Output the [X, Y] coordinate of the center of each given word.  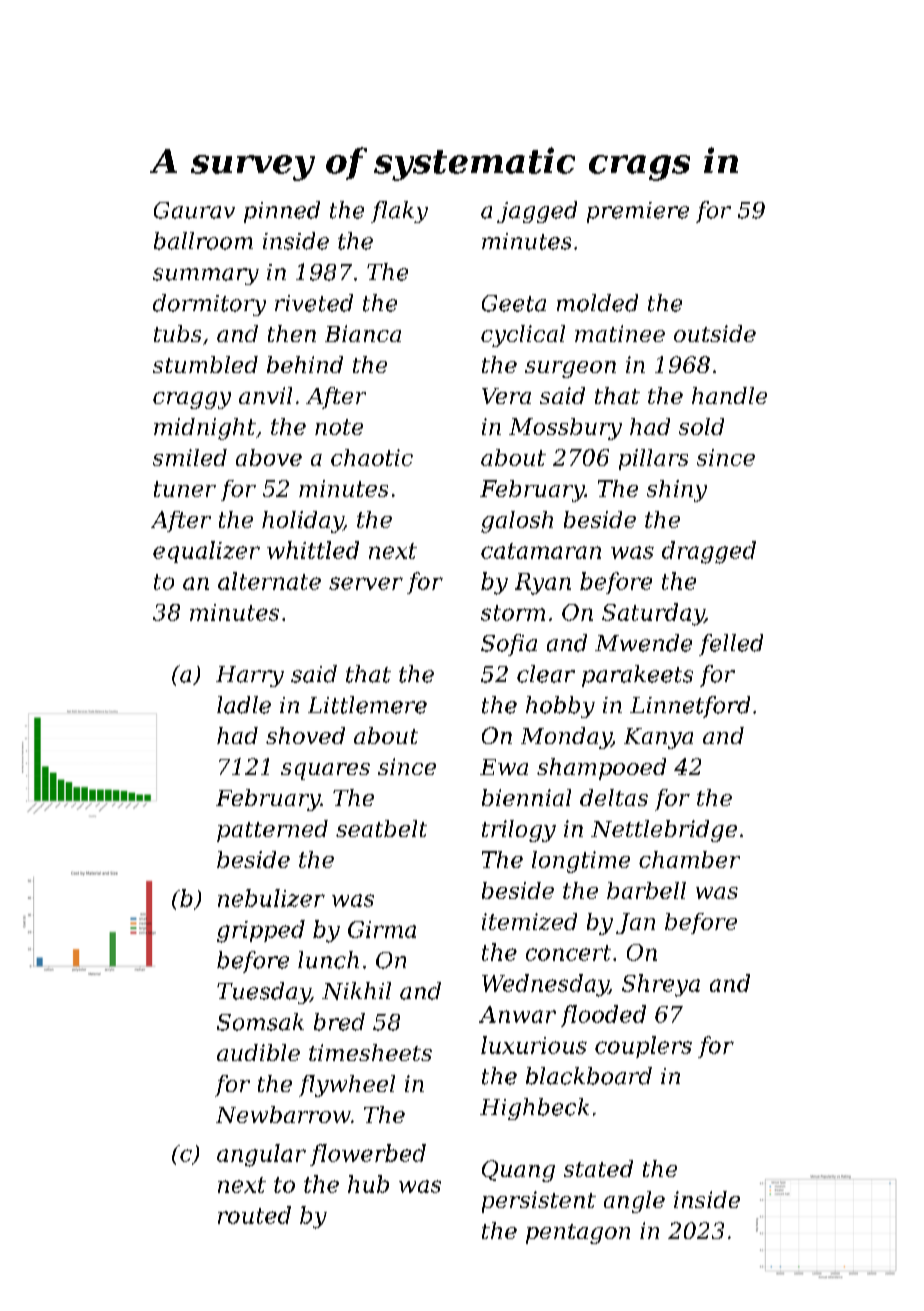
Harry [250, 676]
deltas [614, 797]
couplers [643, 1047]
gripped [261, 931]
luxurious [534, 1045]
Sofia [509, 645]
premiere [638, 212]
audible [258, 1052]
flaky [399, 212]
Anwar [517, 1014]
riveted [314, 303]
